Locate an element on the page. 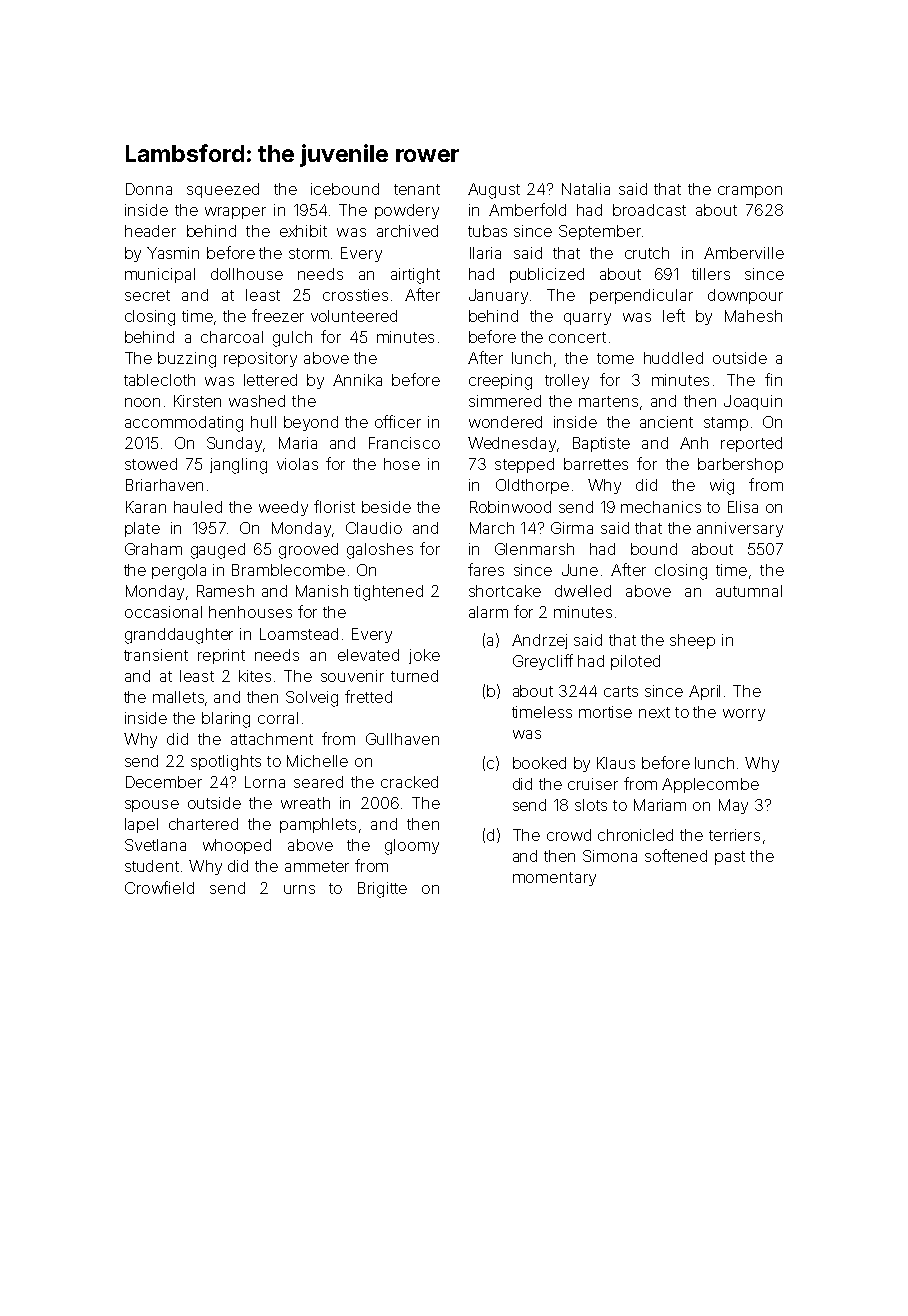 The height and width of the page is (1316, 908). student is located at coordinates (152, 866).
